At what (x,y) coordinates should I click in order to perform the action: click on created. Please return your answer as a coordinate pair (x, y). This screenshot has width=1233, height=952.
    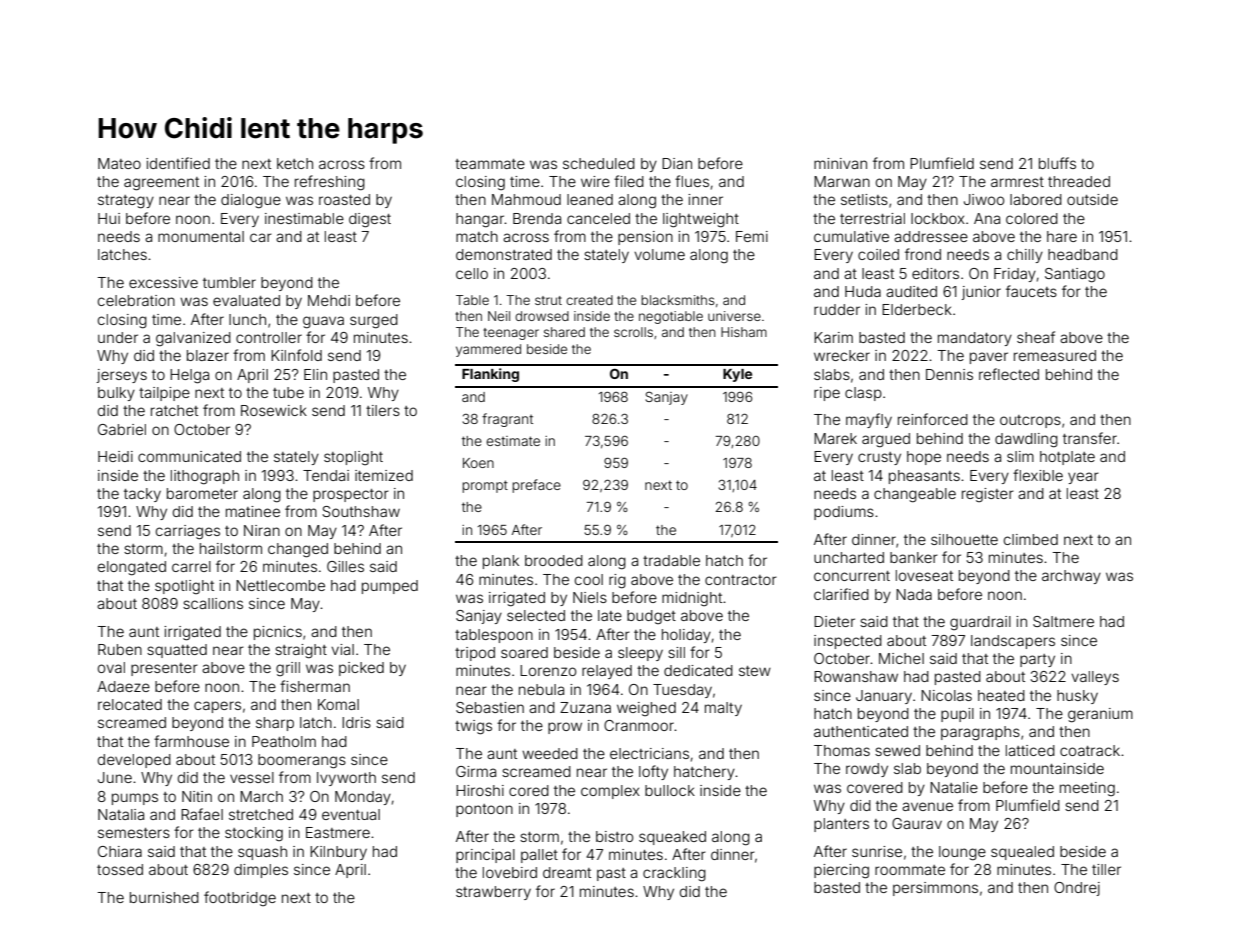
    Looking at the image, I should click on (589, 300).
